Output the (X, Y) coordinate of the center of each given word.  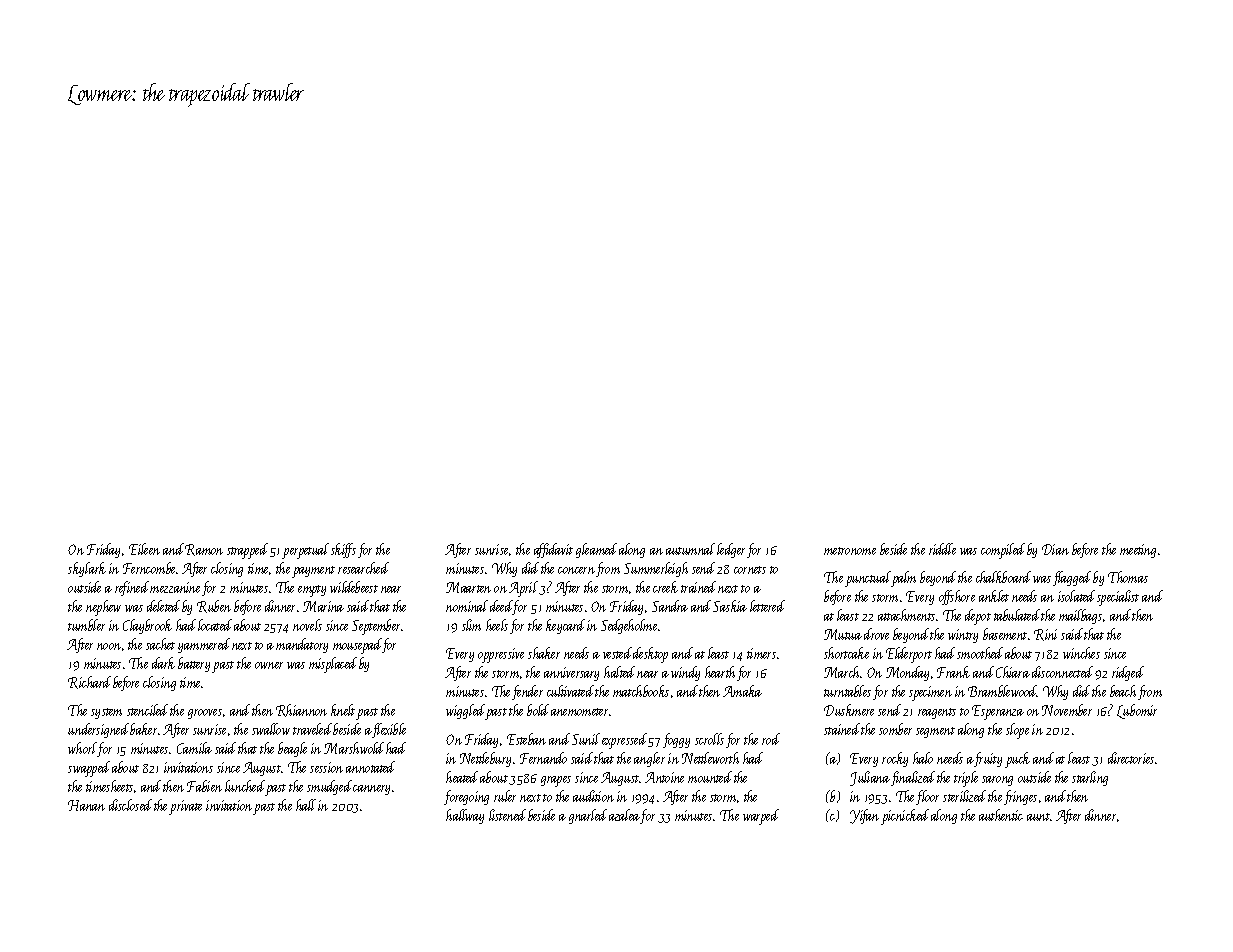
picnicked (905, 817)
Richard (89, 682)
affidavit (553, 550)
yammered (204, 645)
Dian (1055, 549)
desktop (650, 655)
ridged (1128, 673)
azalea (624, 815)
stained (842, 729)
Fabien (204, 786)
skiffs (343, 550)
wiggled (466, 712)
